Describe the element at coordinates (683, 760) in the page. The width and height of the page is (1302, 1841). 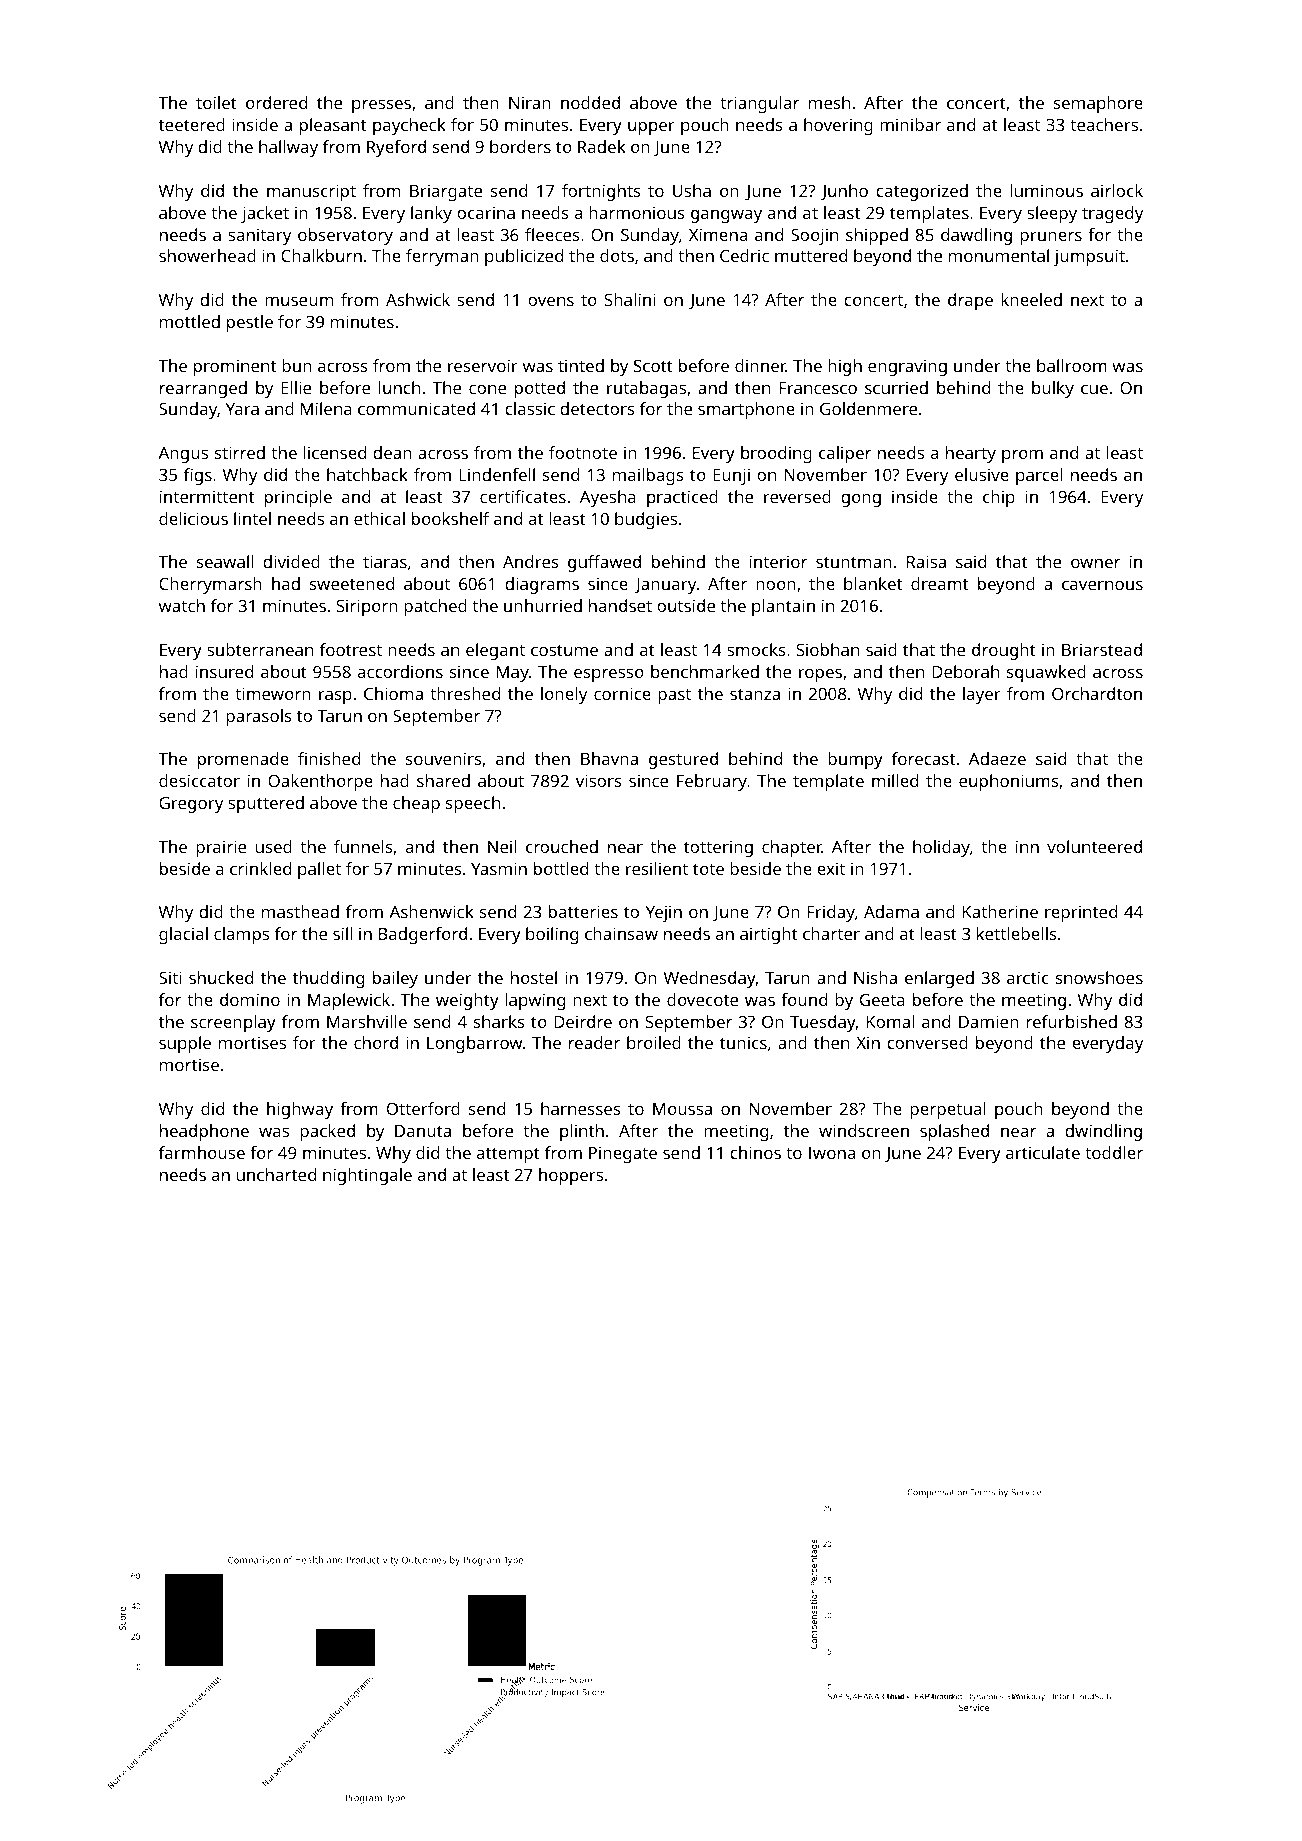
I see `gestured` at that location.
